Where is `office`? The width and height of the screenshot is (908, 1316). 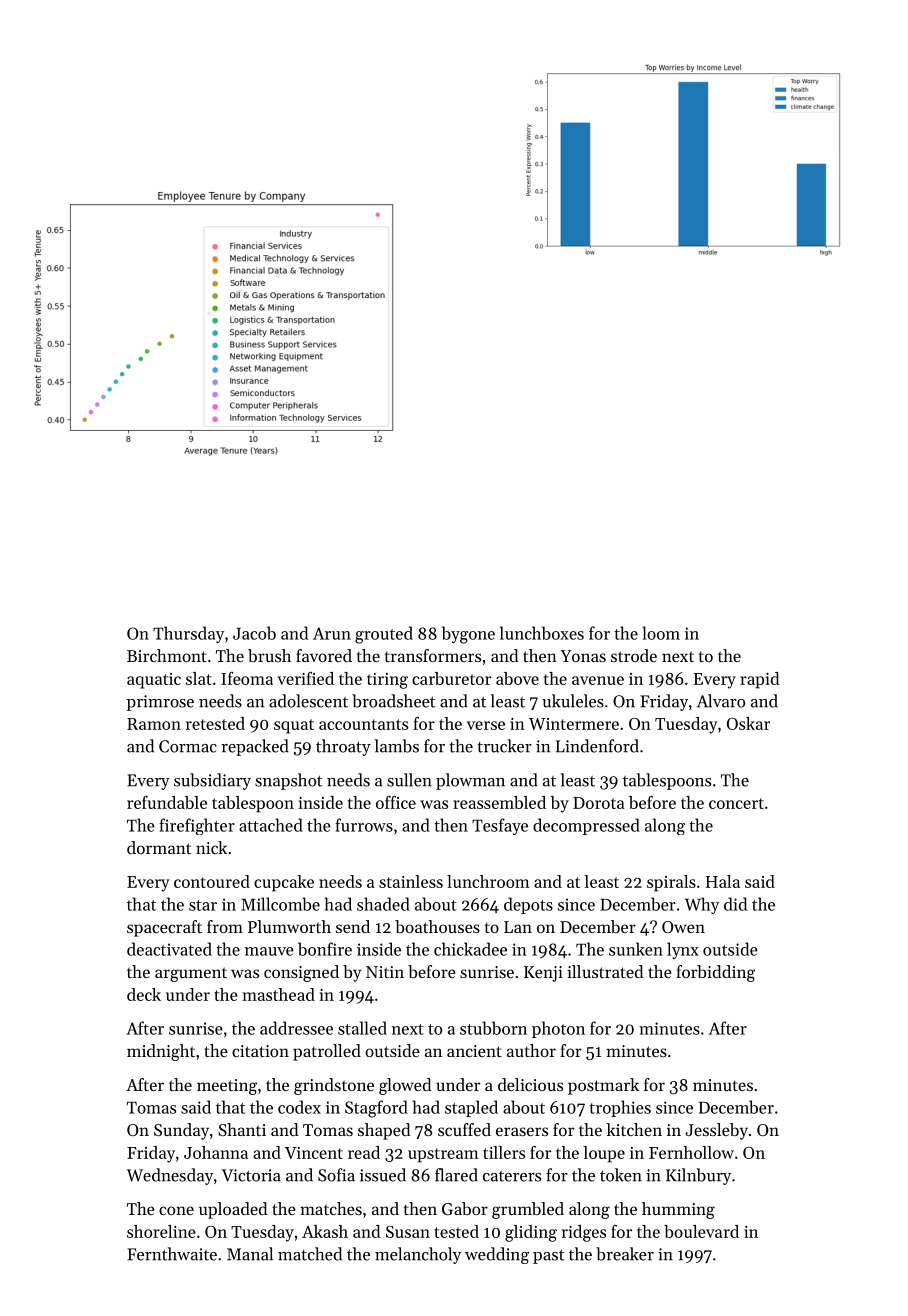
office is located at coordinates (396, 802).
